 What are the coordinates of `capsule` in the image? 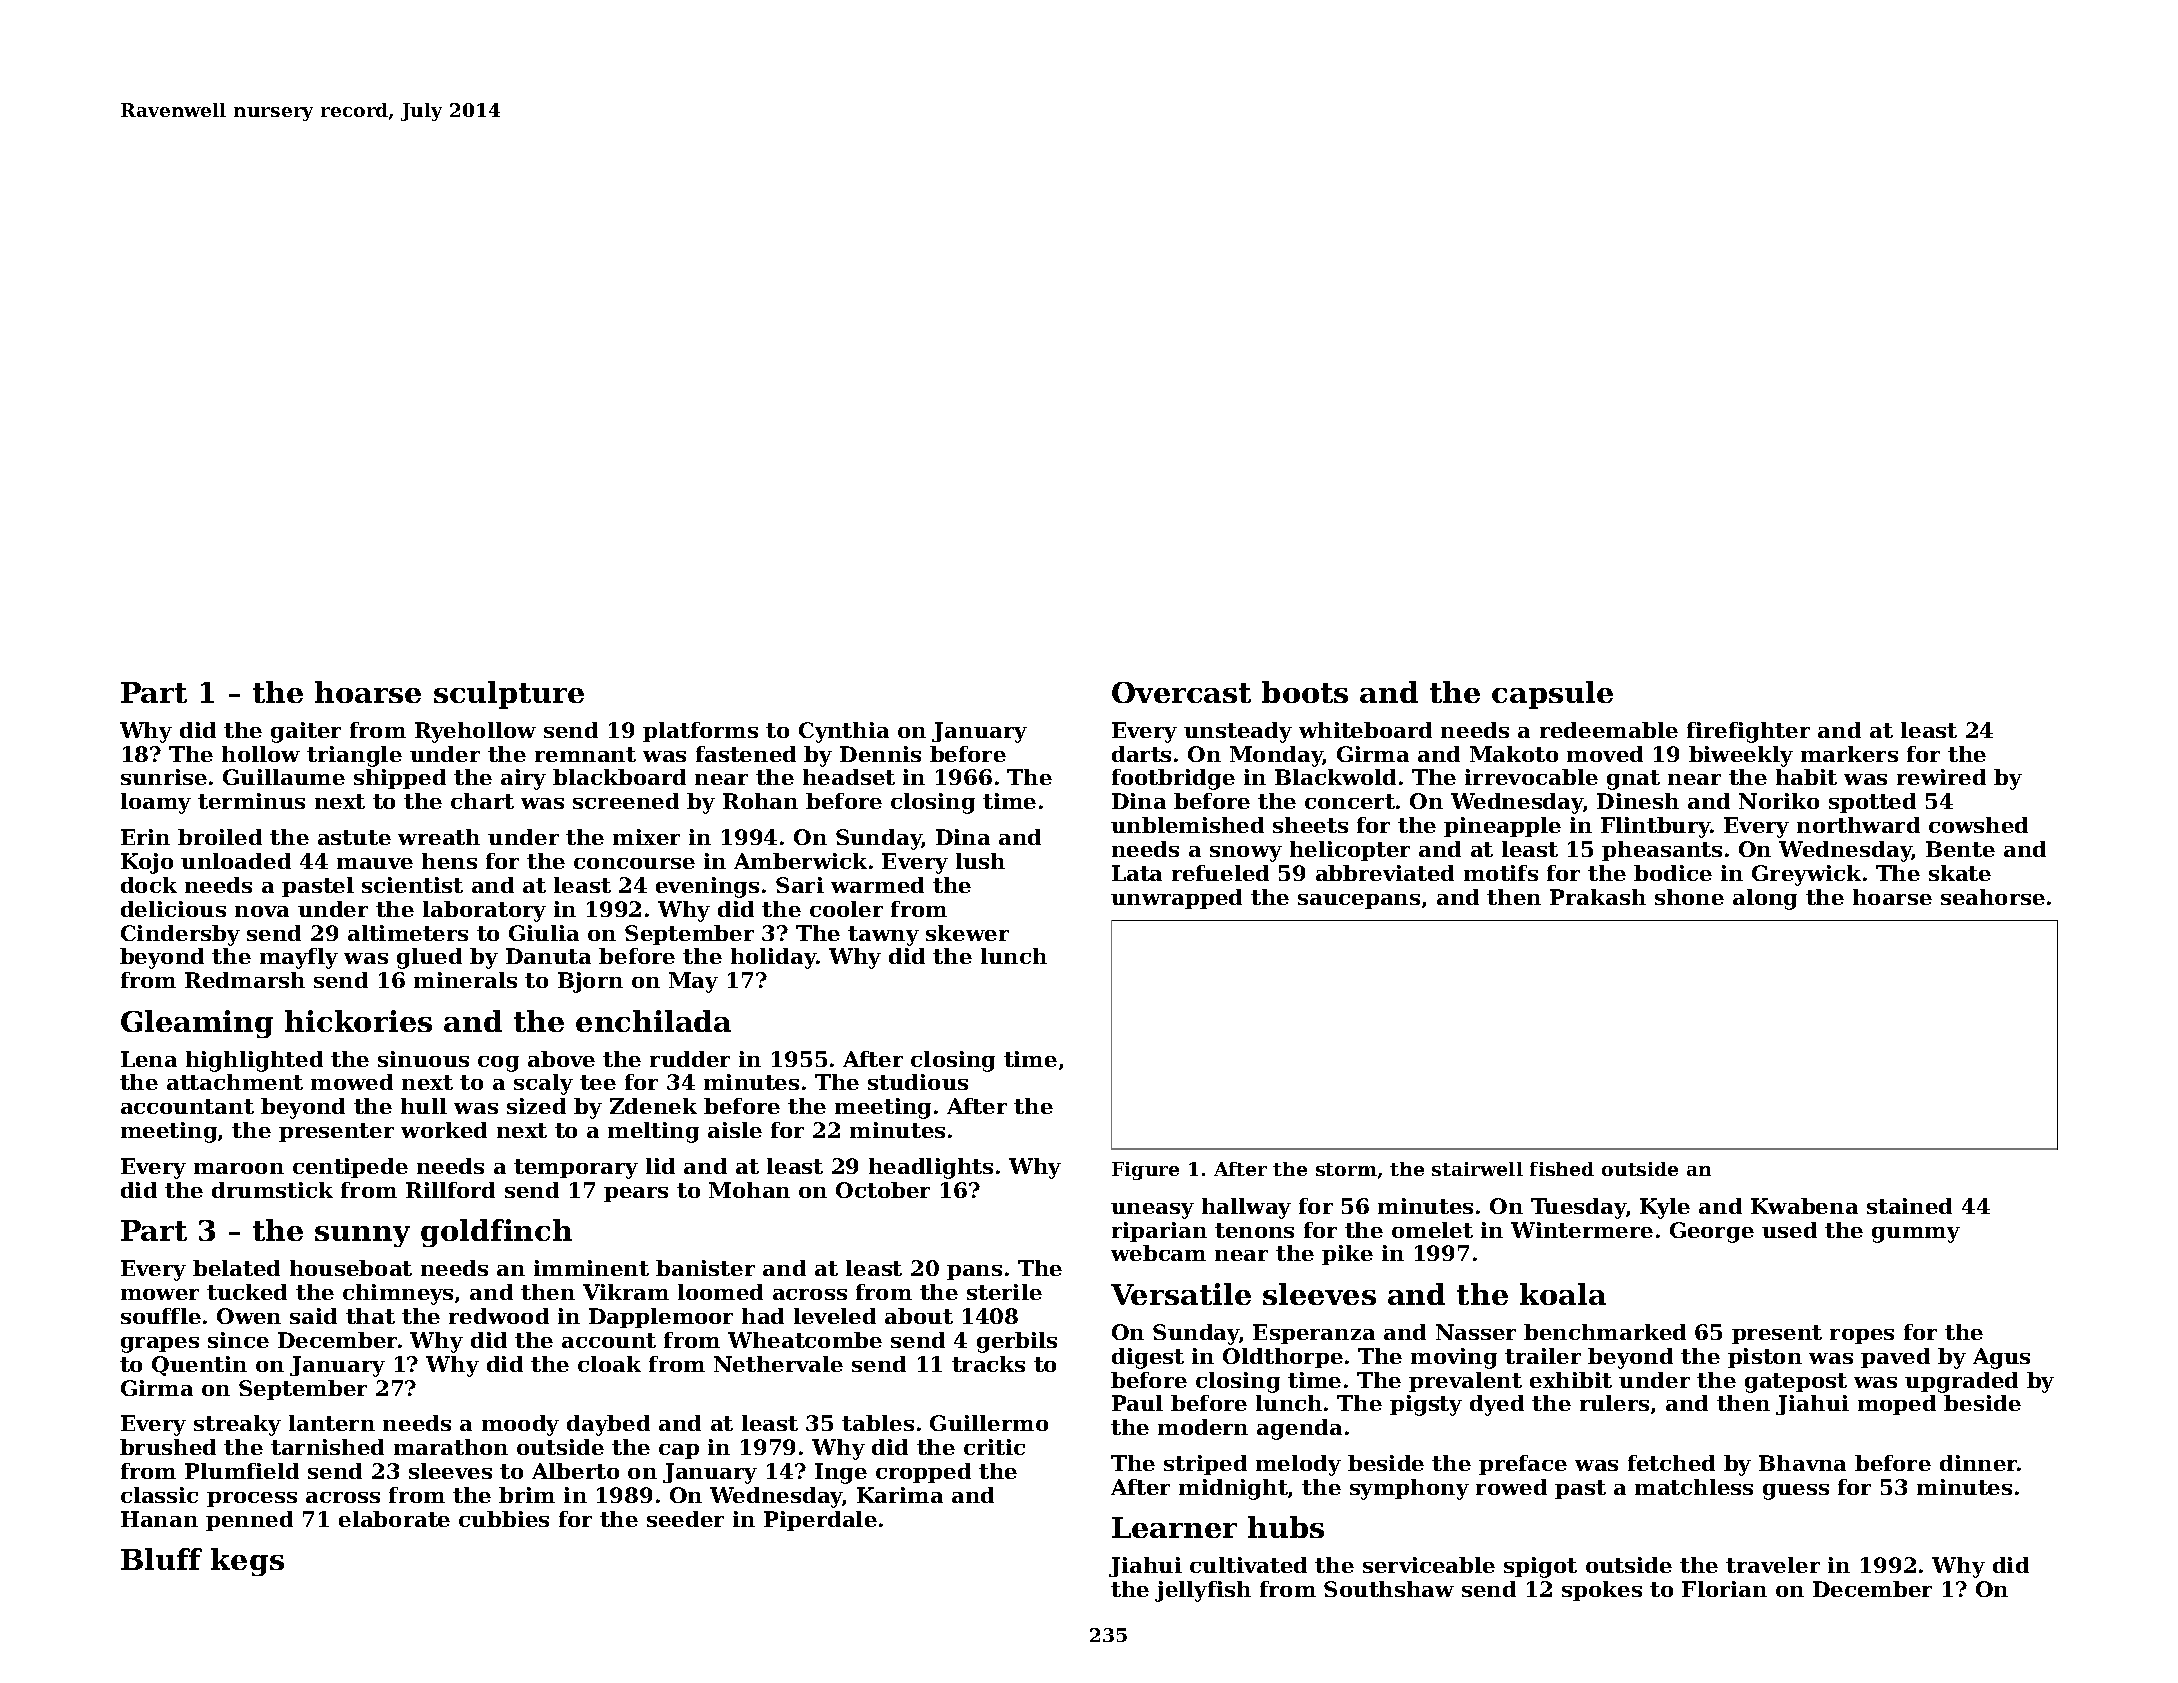 It's located at (1552, 695).
